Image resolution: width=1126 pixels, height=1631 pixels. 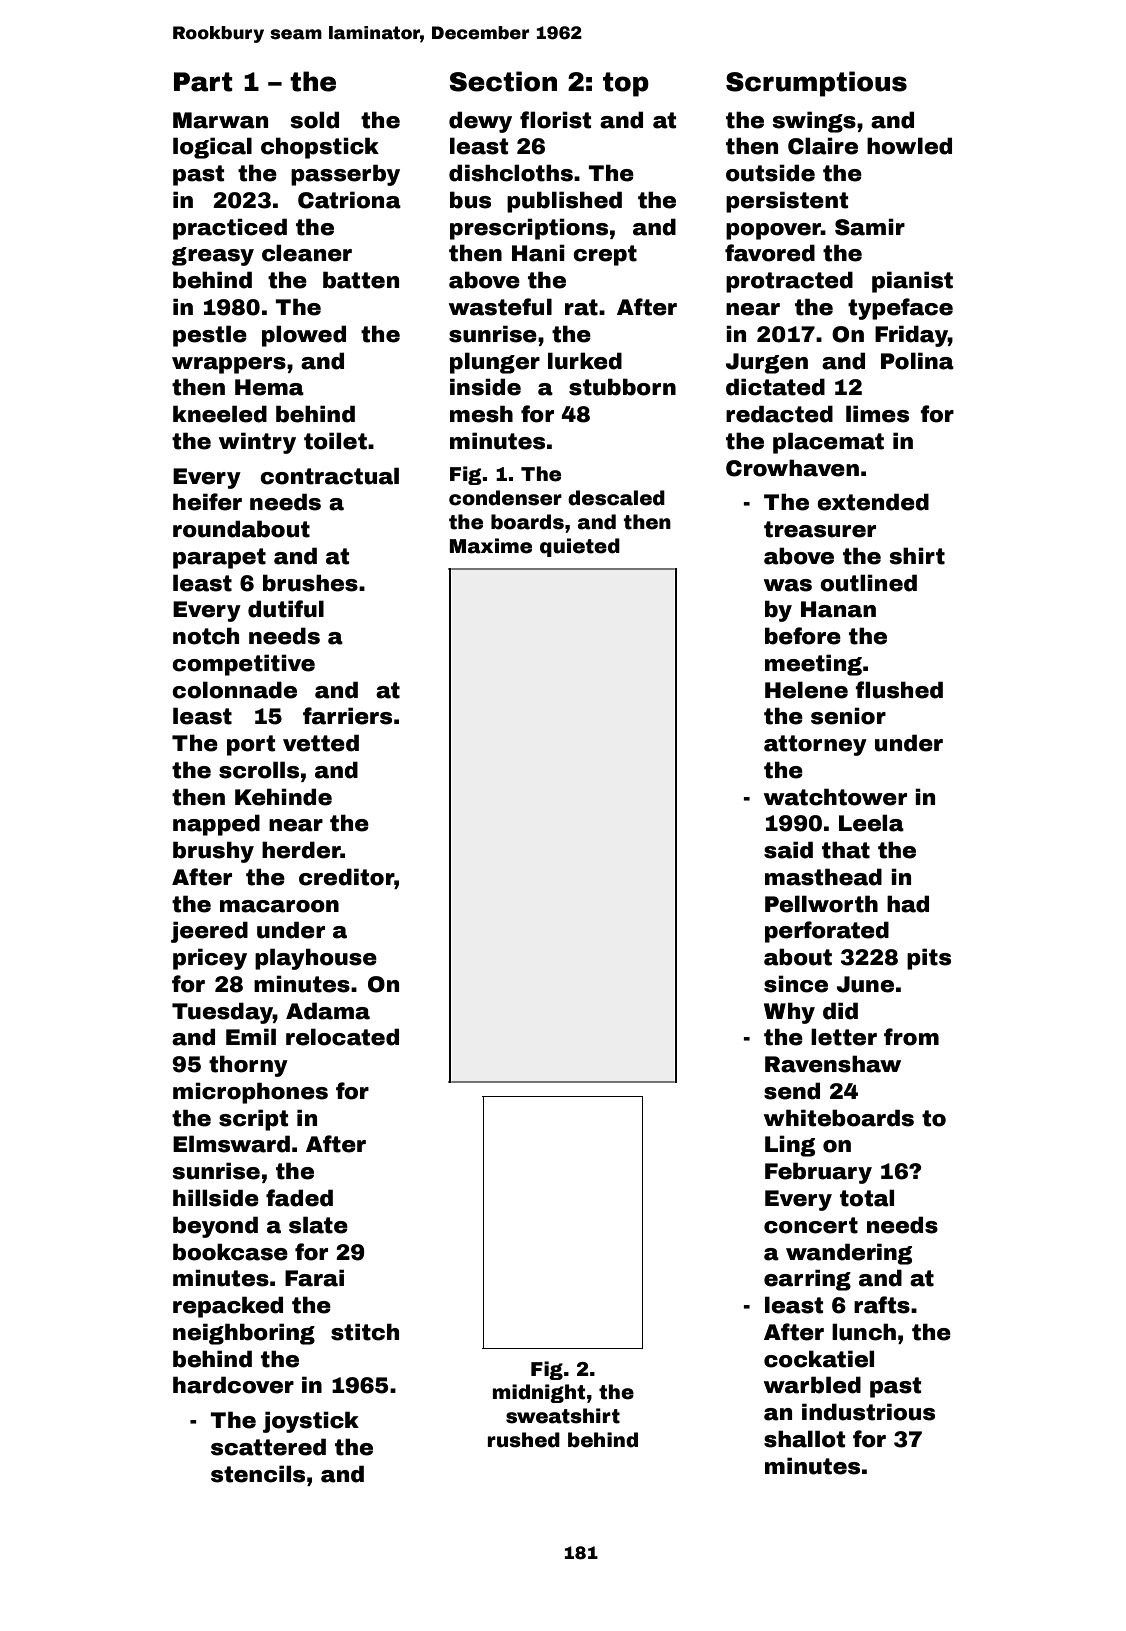 What do you see at coordinates (580, 547) in the image?
I see `quieted` at bounding box center [580, 547].
